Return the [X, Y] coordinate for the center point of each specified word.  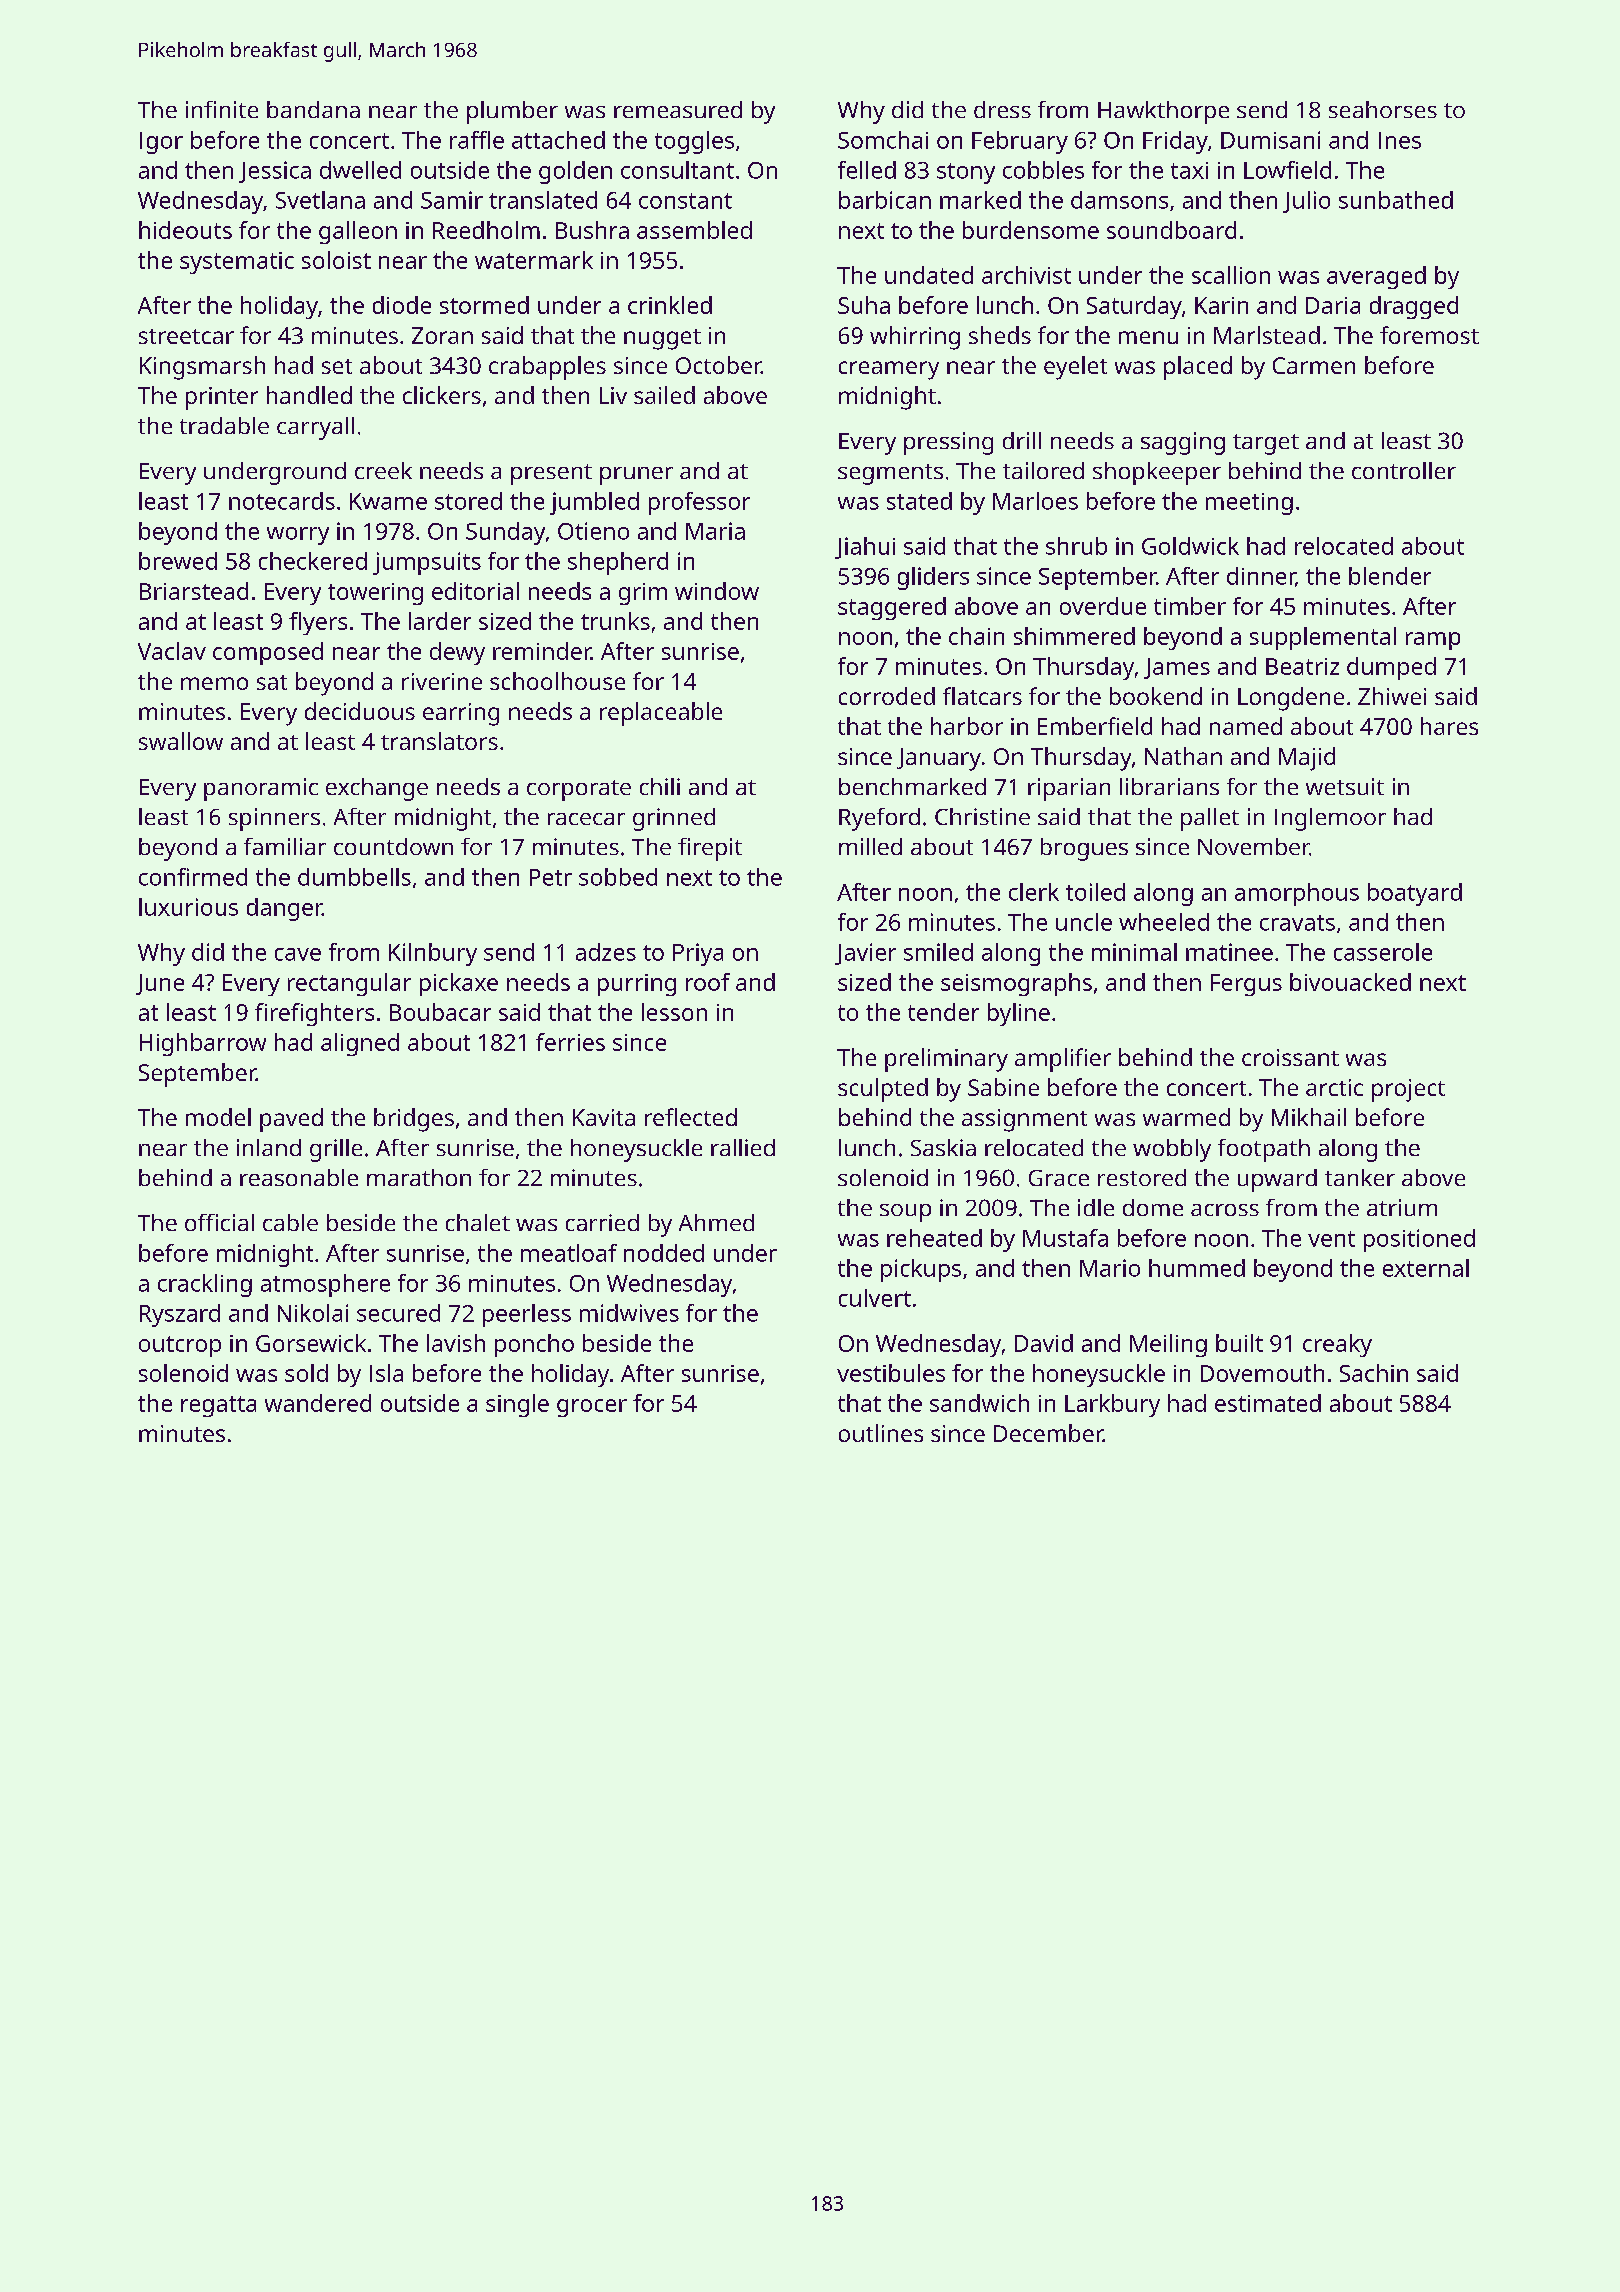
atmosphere [325, 1285]
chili [660, 786]
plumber [512, 112]
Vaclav [172, 651]
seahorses [1383, 109]
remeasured [678, 109]
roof [708, 982]
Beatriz [1302, 666]
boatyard [1415, 894]
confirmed [193, 877]
